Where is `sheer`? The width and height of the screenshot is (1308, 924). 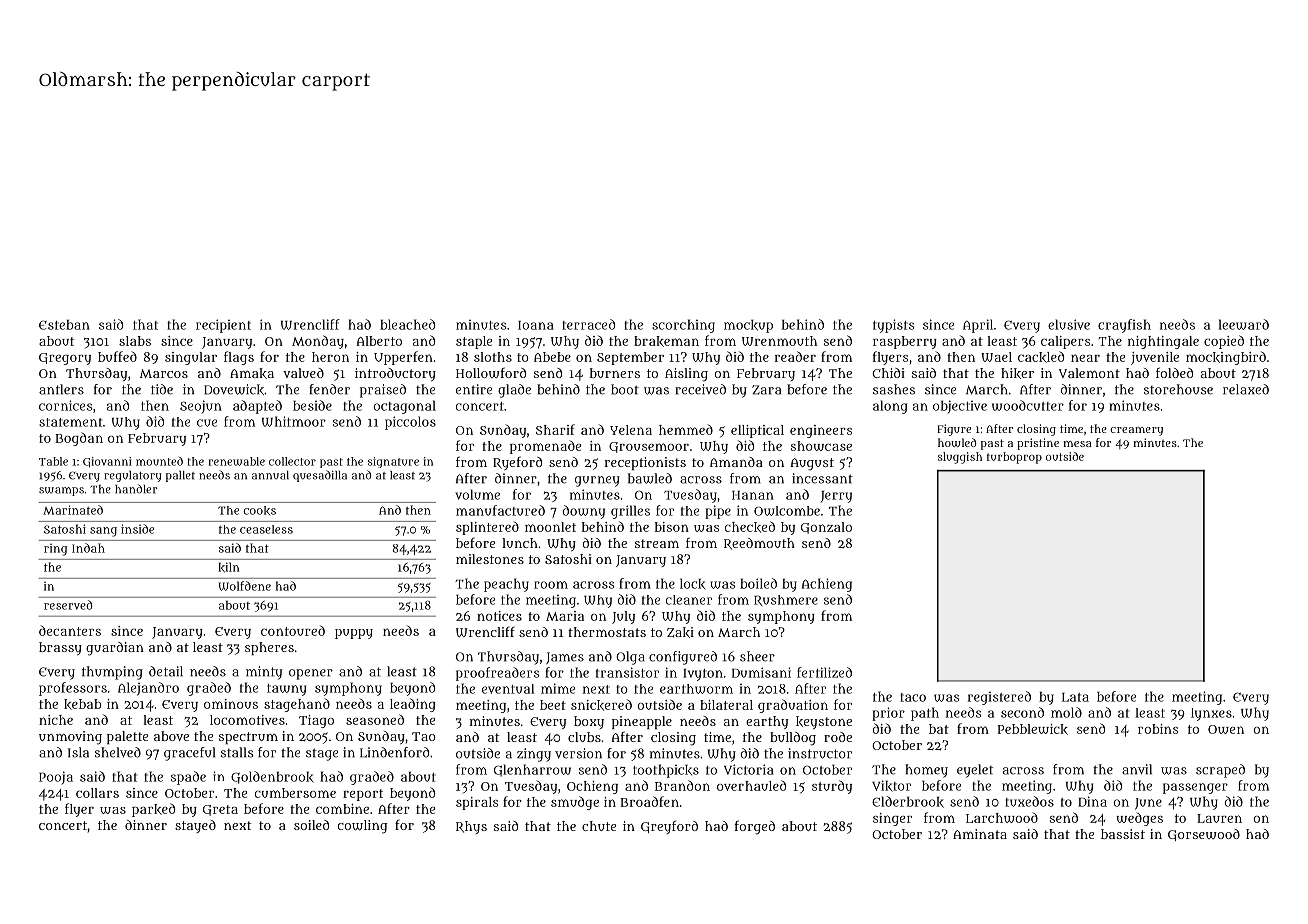 sheer is located at coordinates (757, 656).
